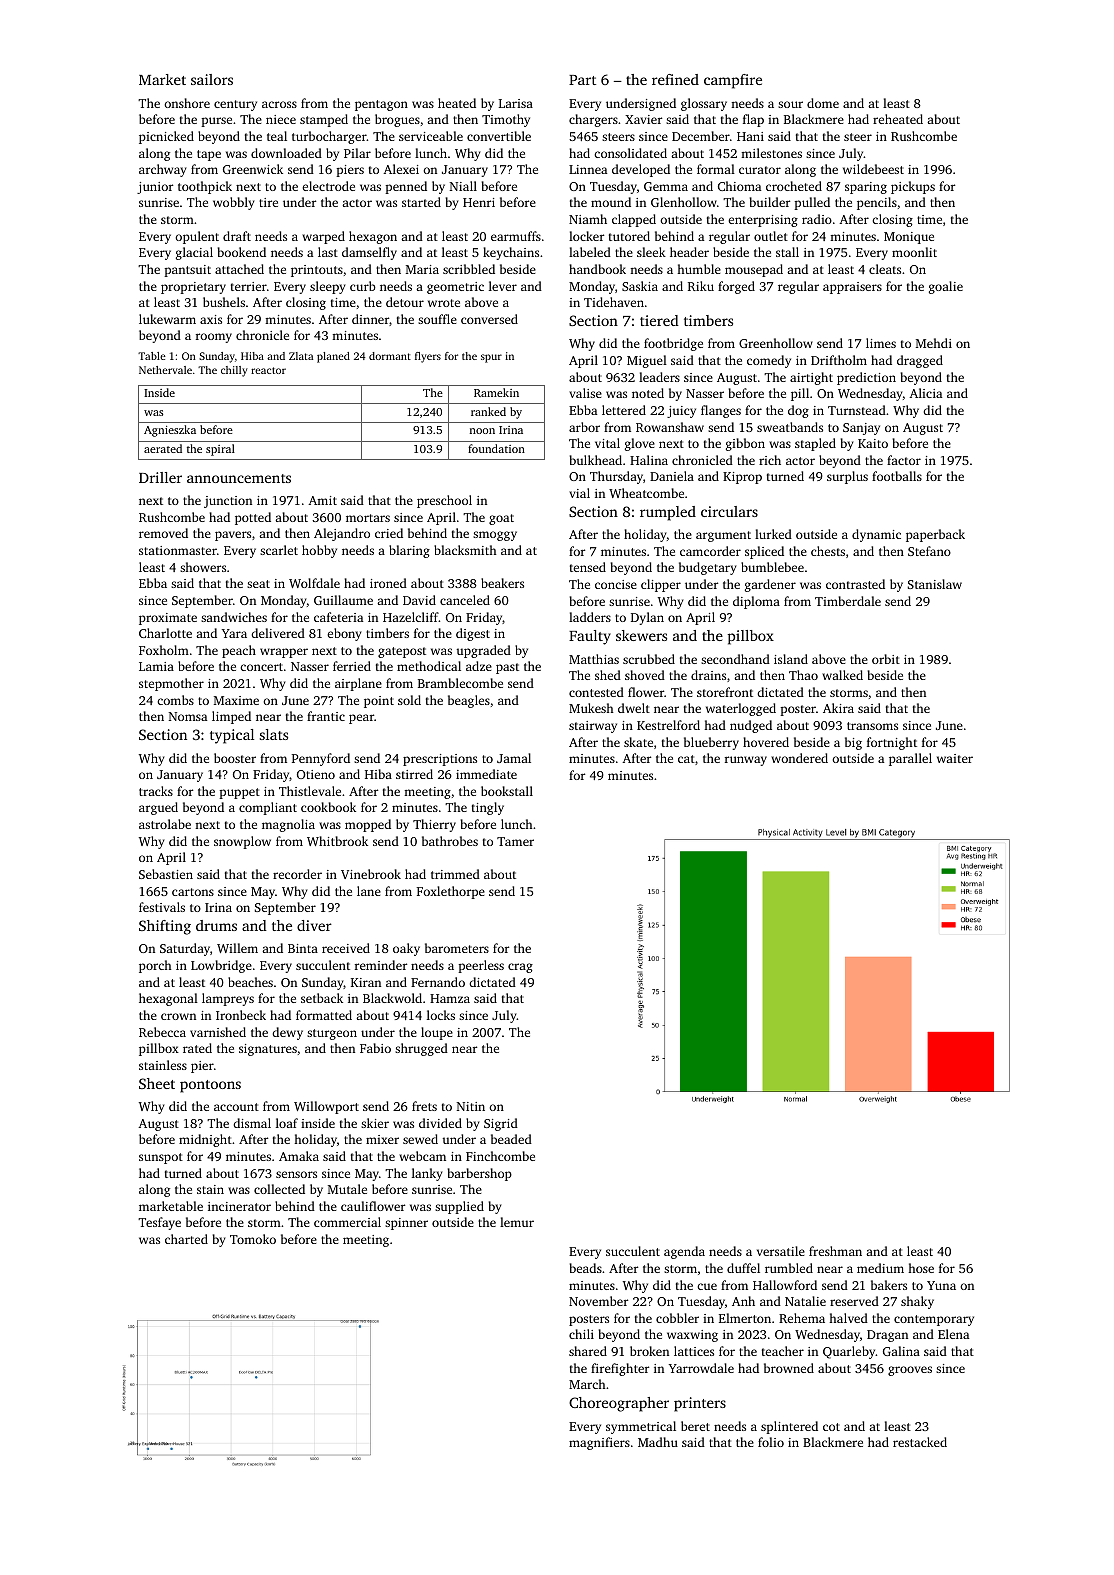  What do you see at coordinates (582, 80) in the image?
I see `Part` at bounding box center [582, 80].
